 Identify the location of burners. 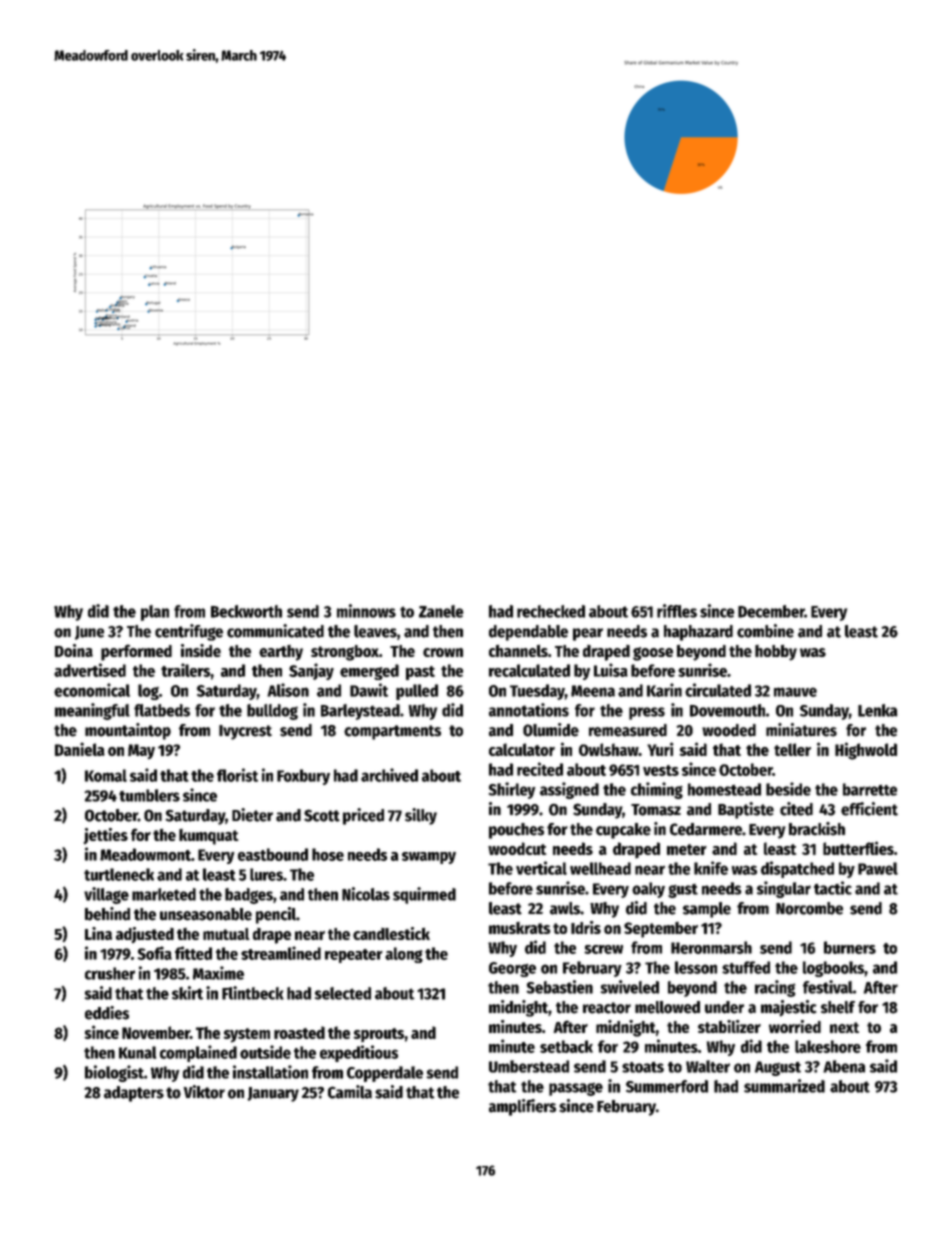
(850, 947).
